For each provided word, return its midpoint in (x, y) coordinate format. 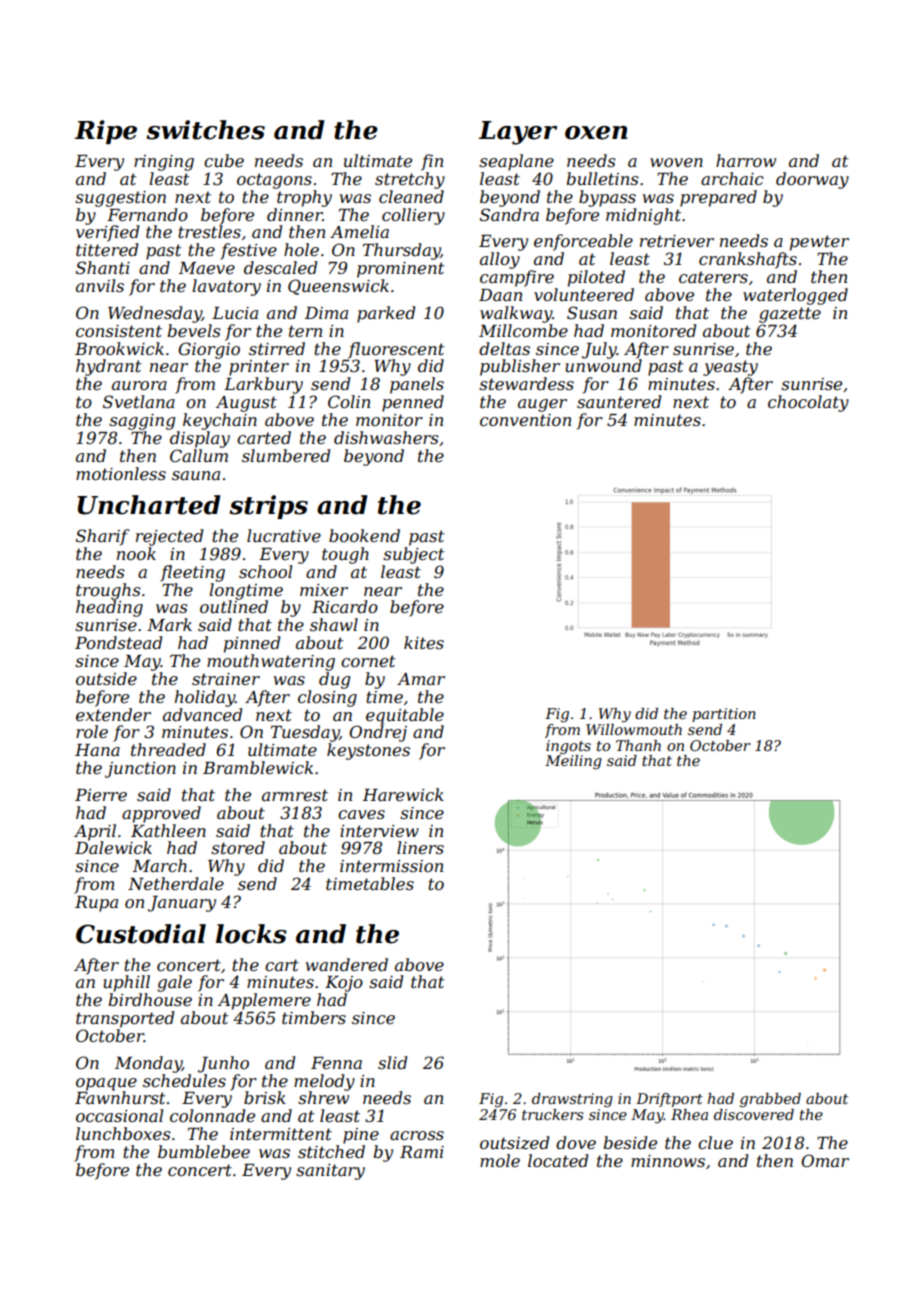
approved (161, 814)
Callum (199, 455)
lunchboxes (123, 1133)
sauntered (619, 401)
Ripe (106, 132)
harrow (746, 160)
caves (361, 814)
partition (724, 715)
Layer (518, 133)
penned (413, 403)
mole (500, 1160)
